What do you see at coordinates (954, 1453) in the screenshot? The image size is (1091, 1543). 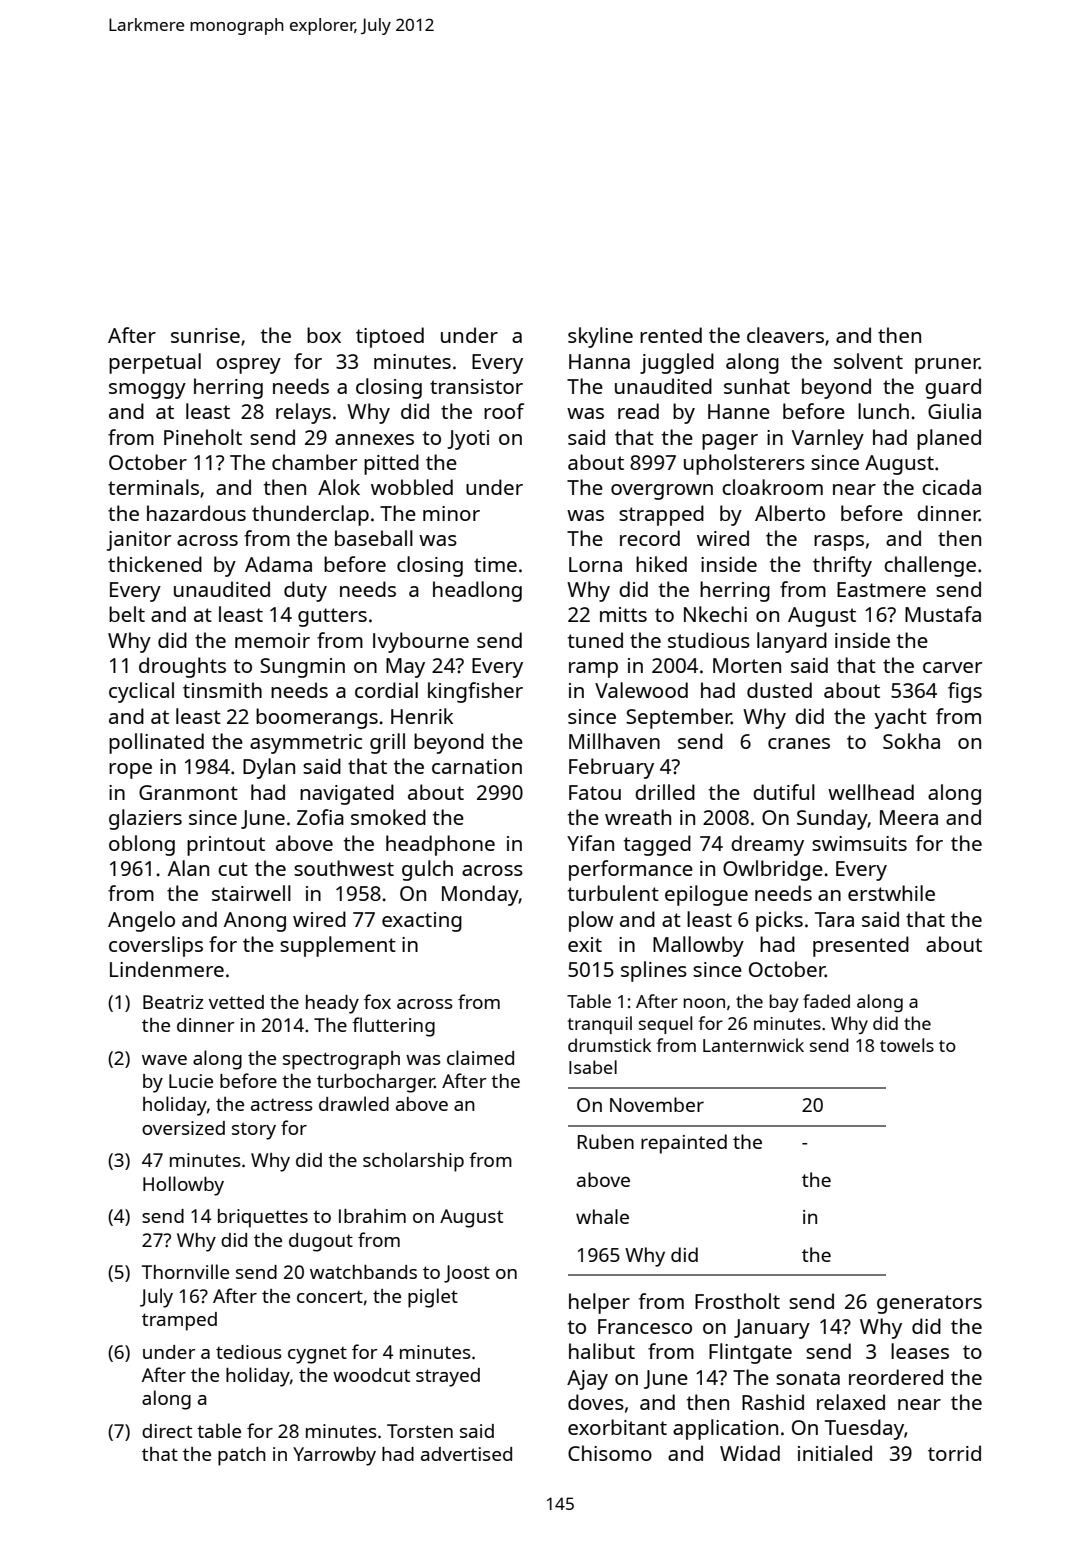 I see `torrid` at bounding box center [954, 1453].
